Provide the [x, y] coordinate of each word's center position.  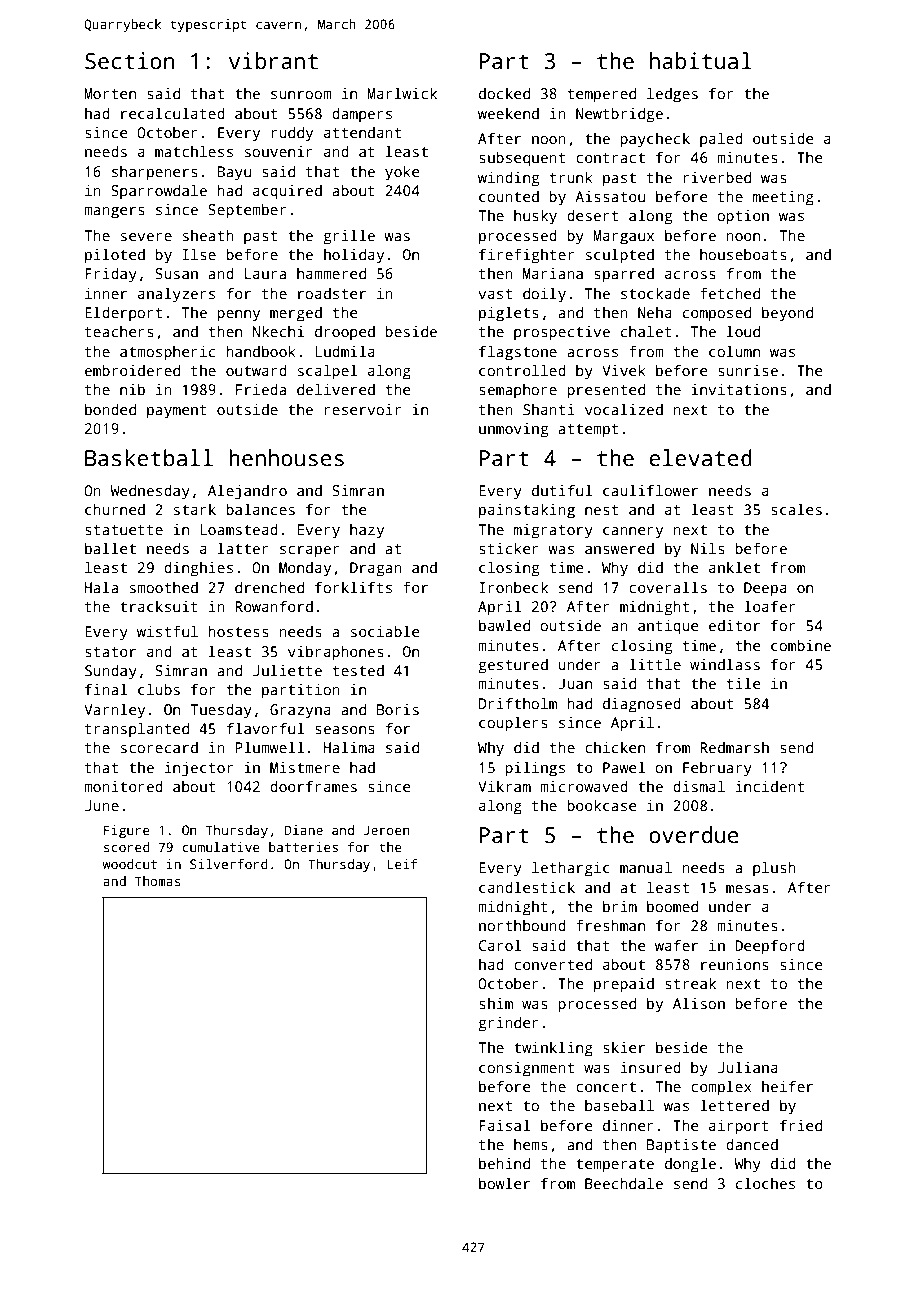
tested [358, 670]
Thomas [158, 881]
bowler [504, 1183]
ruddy [292, 134]
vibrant [273, 61]
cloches [765, 1183]
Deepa [765, 589]
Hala [101, 587]
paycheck [655, 140]
